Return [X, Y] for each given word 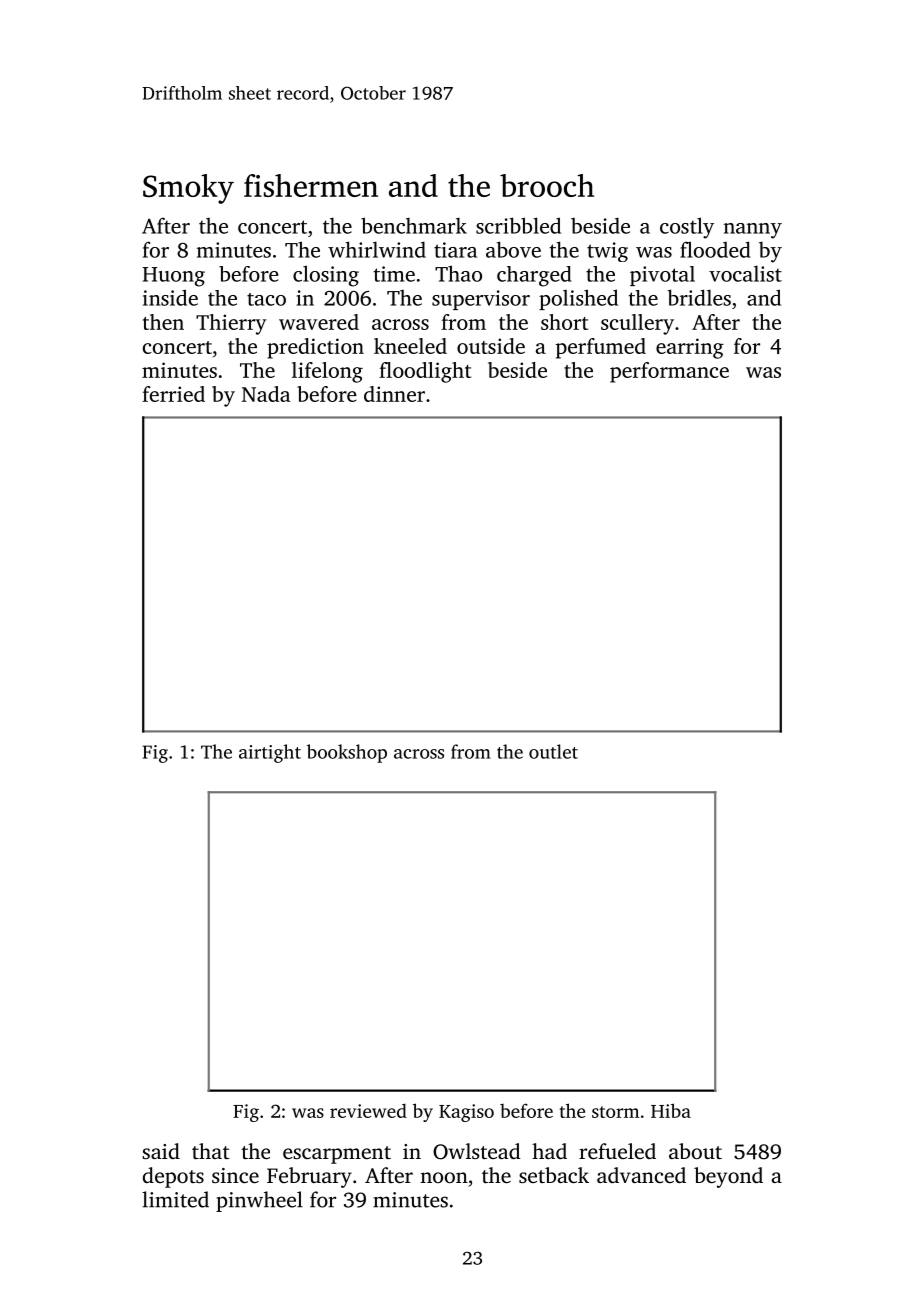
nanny [753, 231]
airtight [270, 753]
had [549, 1151]
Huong [173, 277]
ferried [173, 394]
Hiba [671, 1110]
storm [616, 1112]
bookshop [347, 753]
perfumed [601, 348]
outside [491, 346]
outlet [553, 751]
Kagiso [466, 1113]
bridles [699, 297]
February [309, 1177]
